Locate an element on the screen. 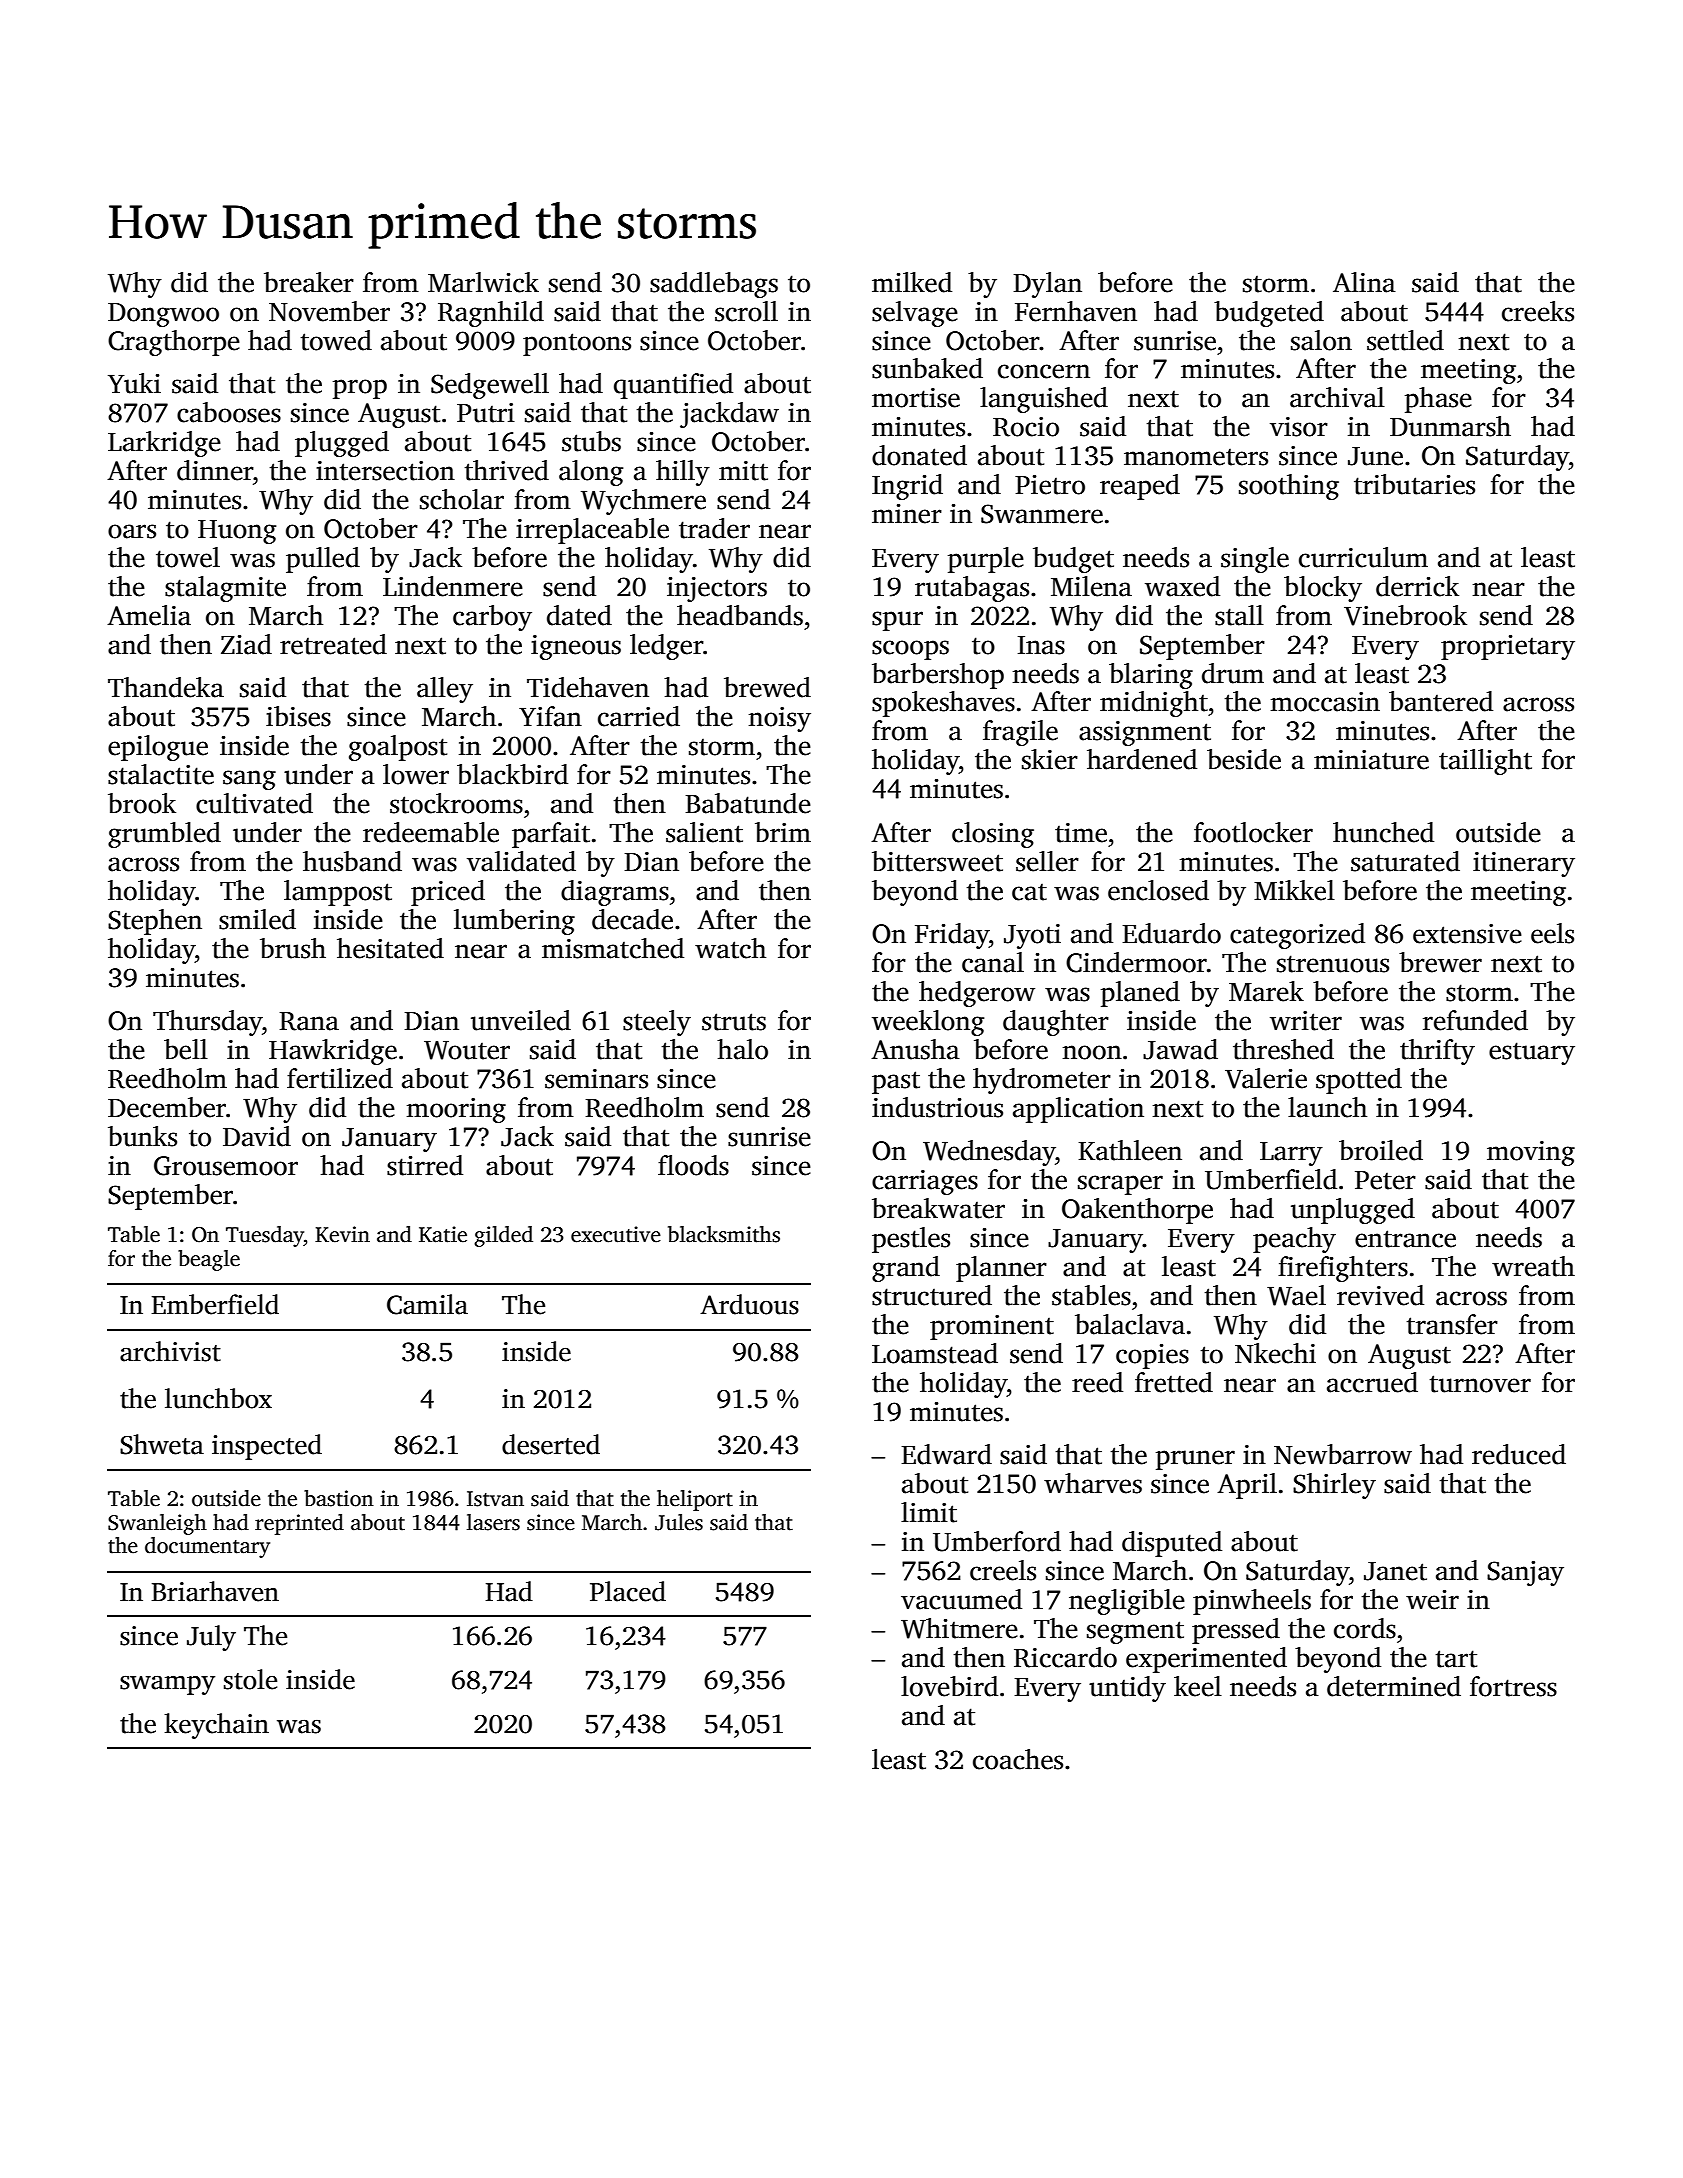  miniature is located at coordinates (1371, 760).
